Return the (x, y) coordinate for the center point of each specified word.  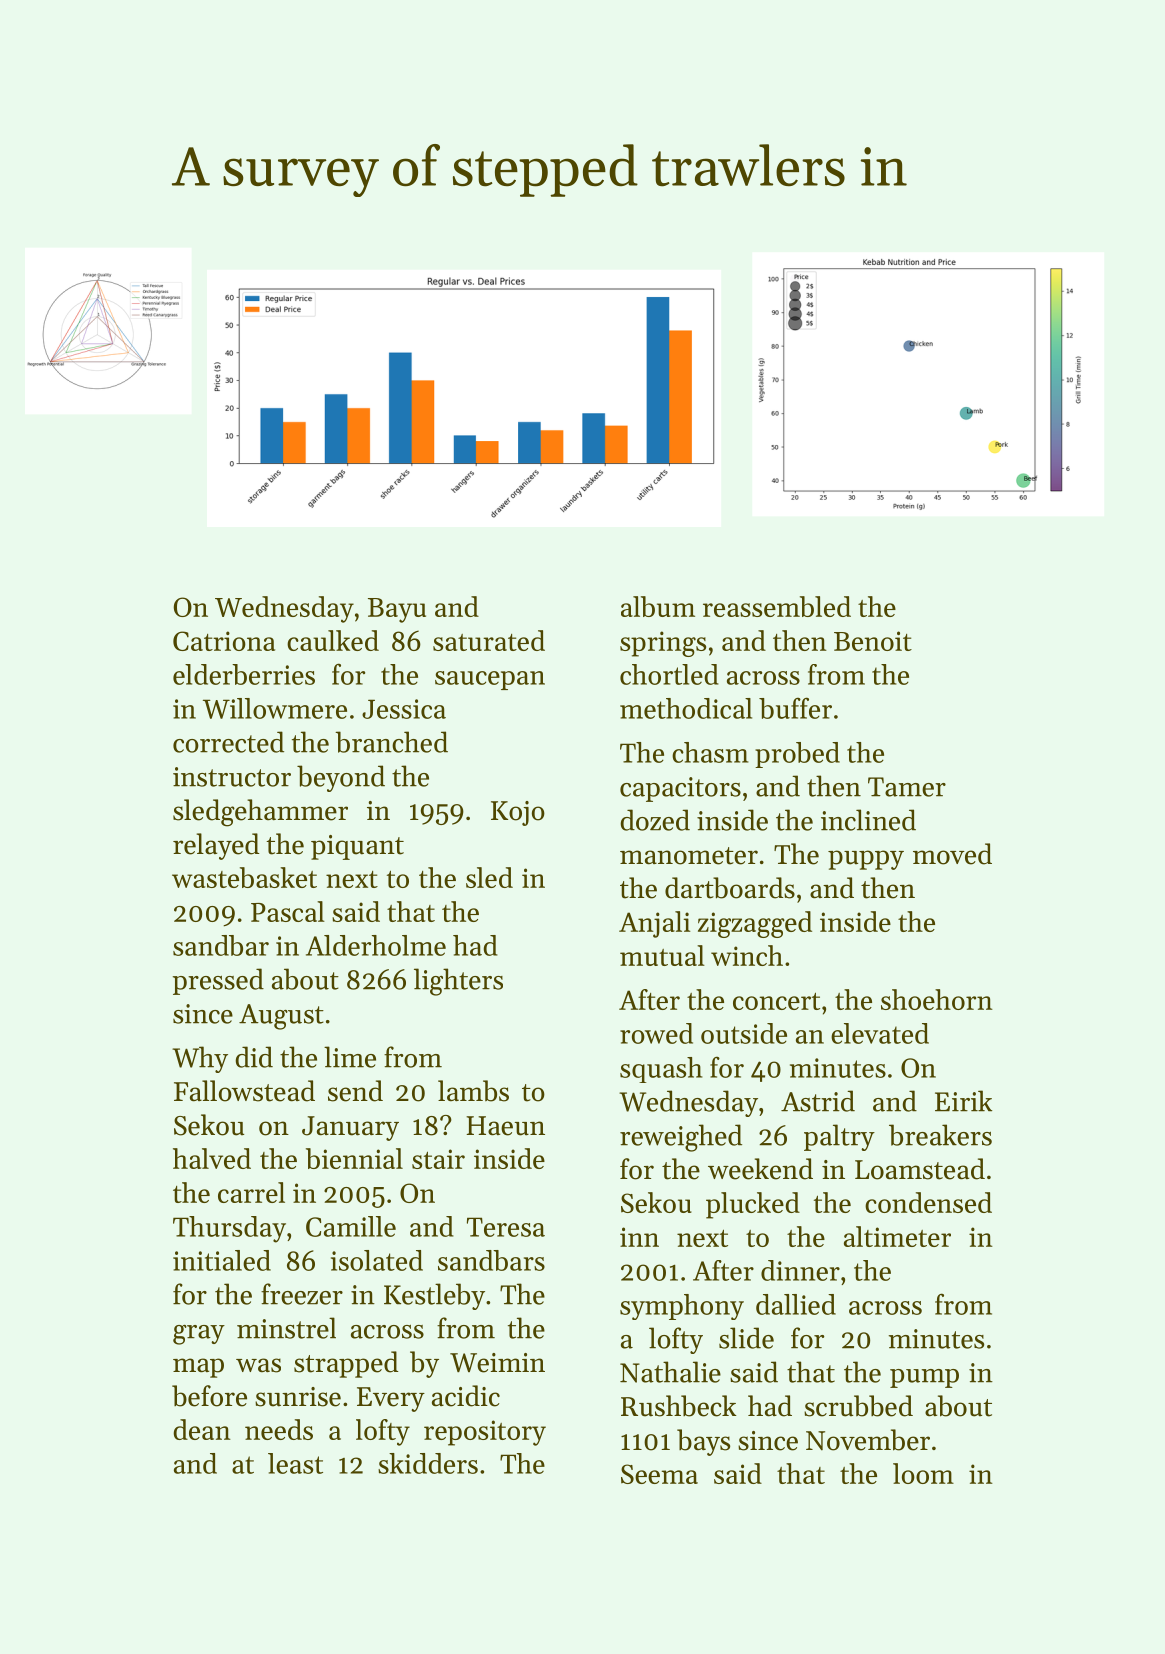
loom (923, 1473)
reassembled (777, 606)
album (658, 606)
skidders (428, 1463)
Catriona (224, 641)
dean (202, 1429)
